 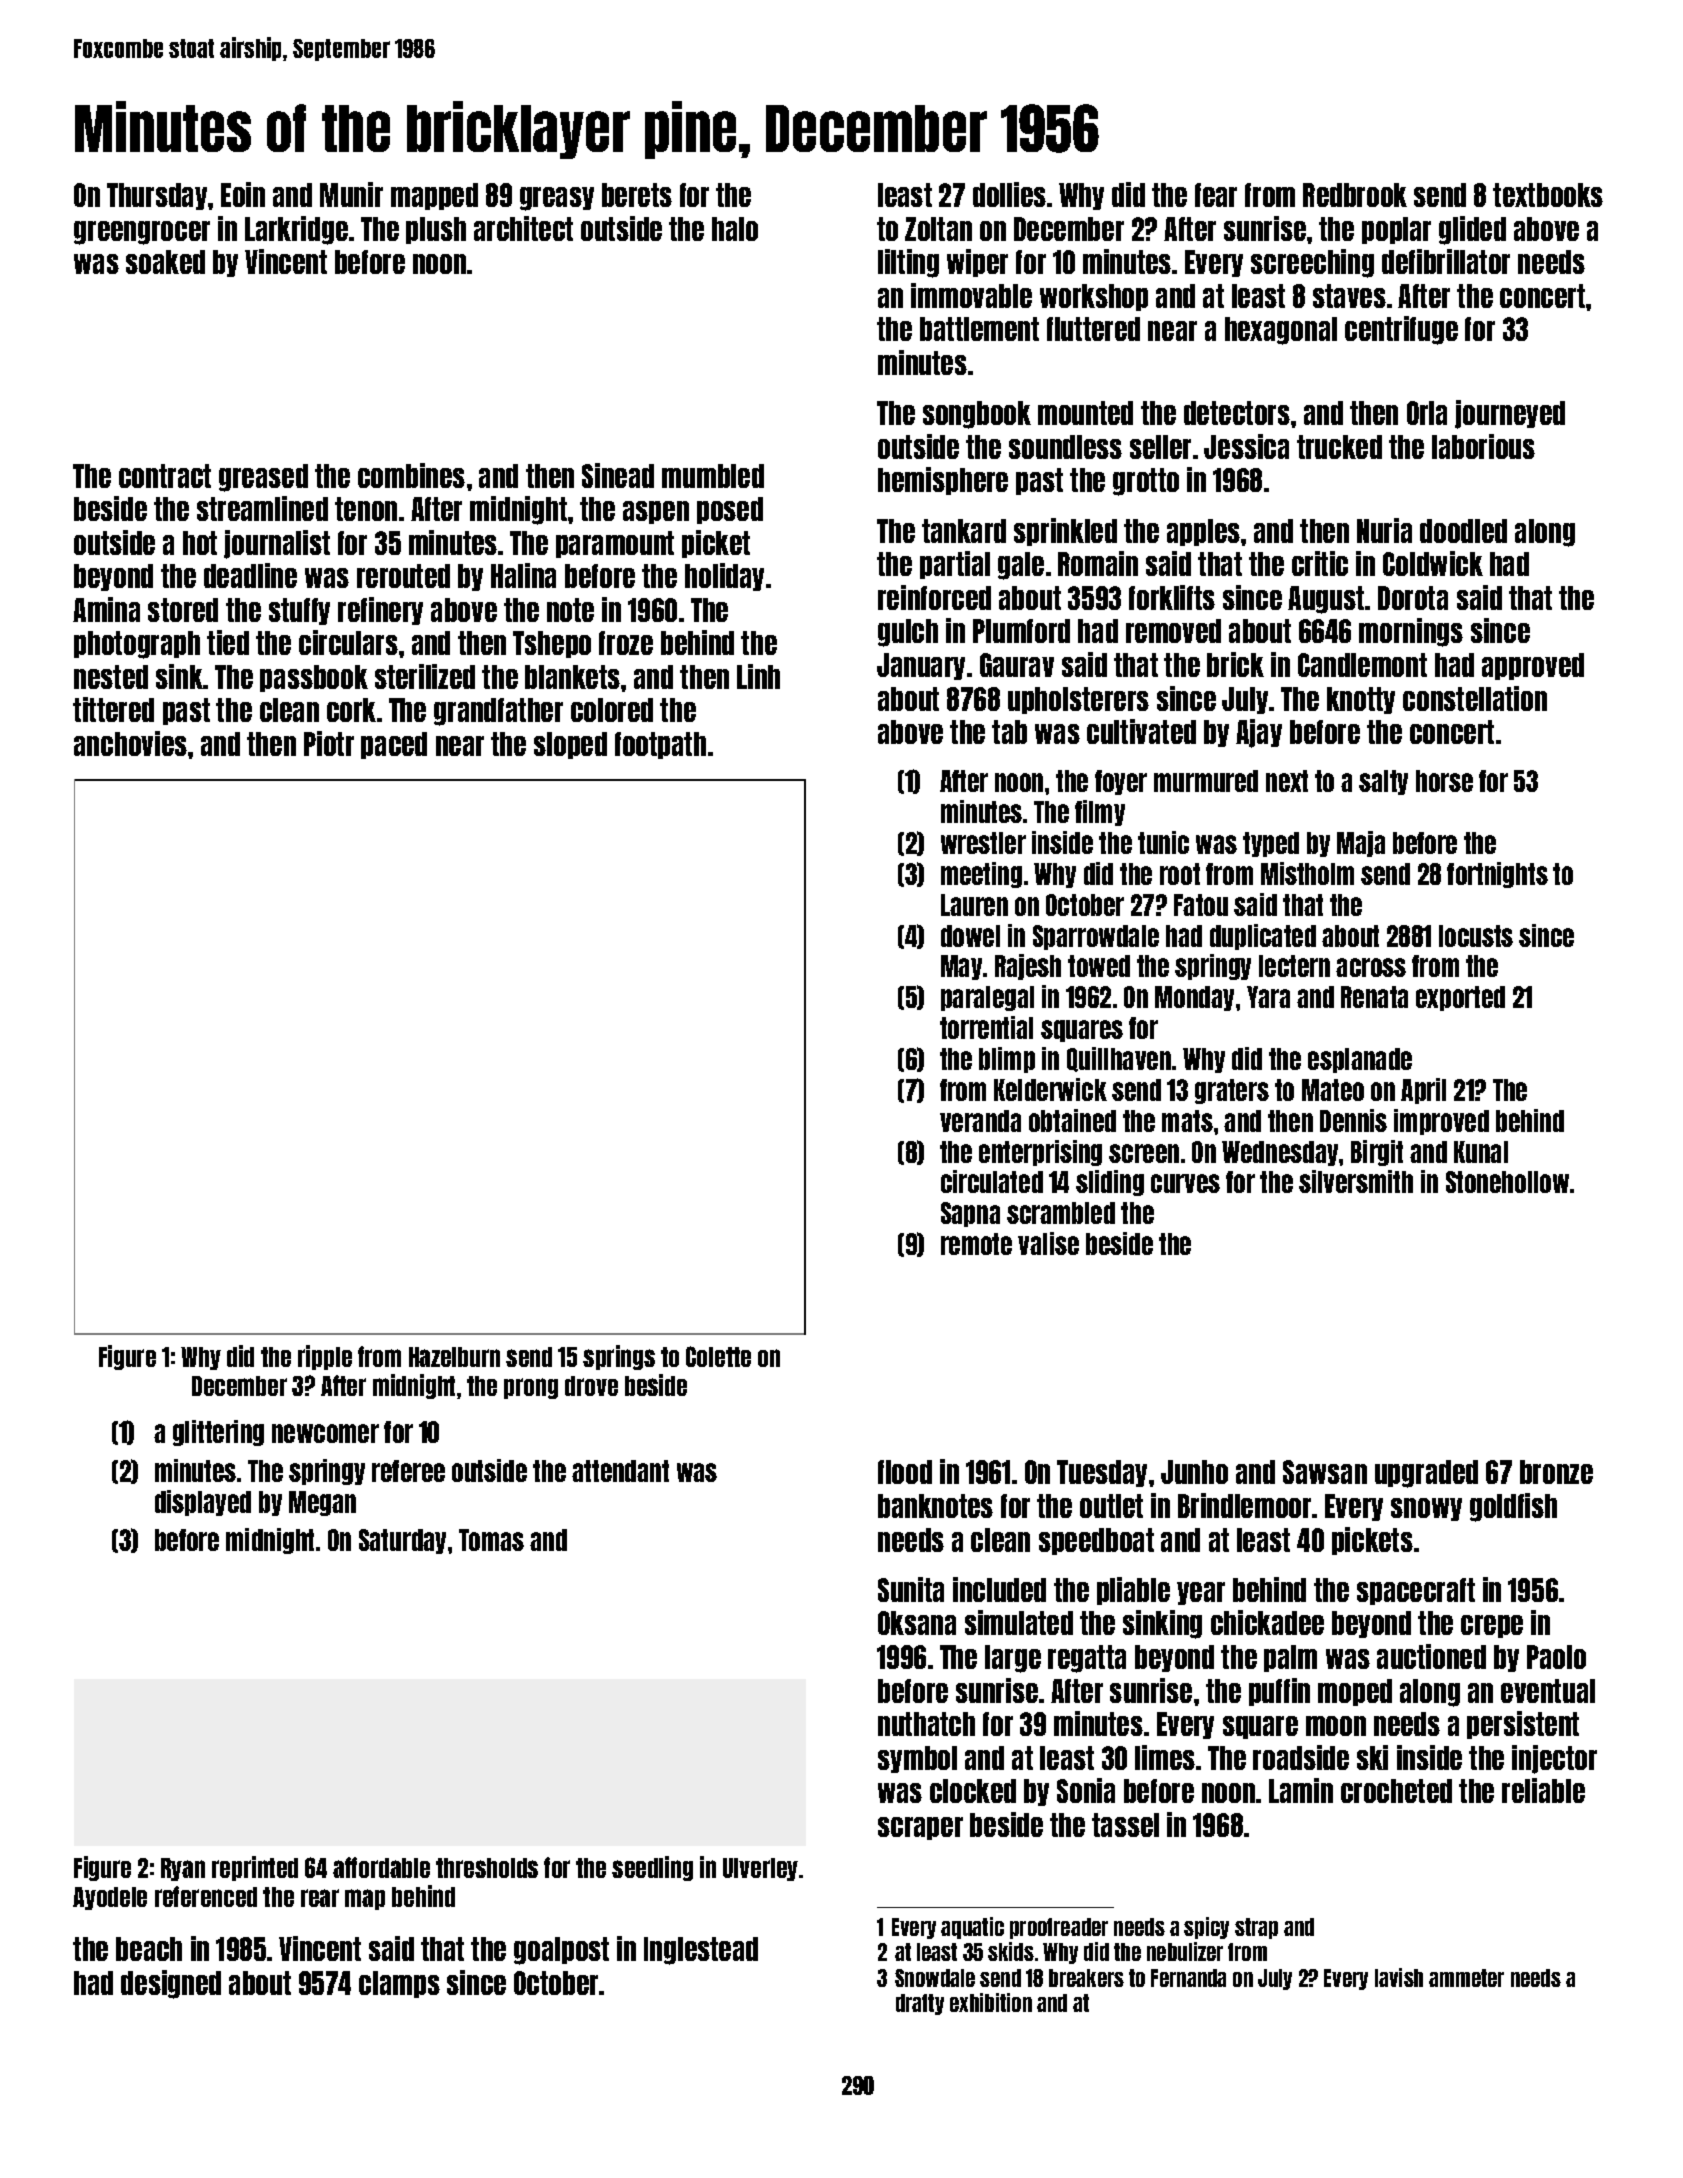 What do you see at coordinates (561, 1951) in the screenshot?
I see `goalpost` at bounding box center [561, 1951].
